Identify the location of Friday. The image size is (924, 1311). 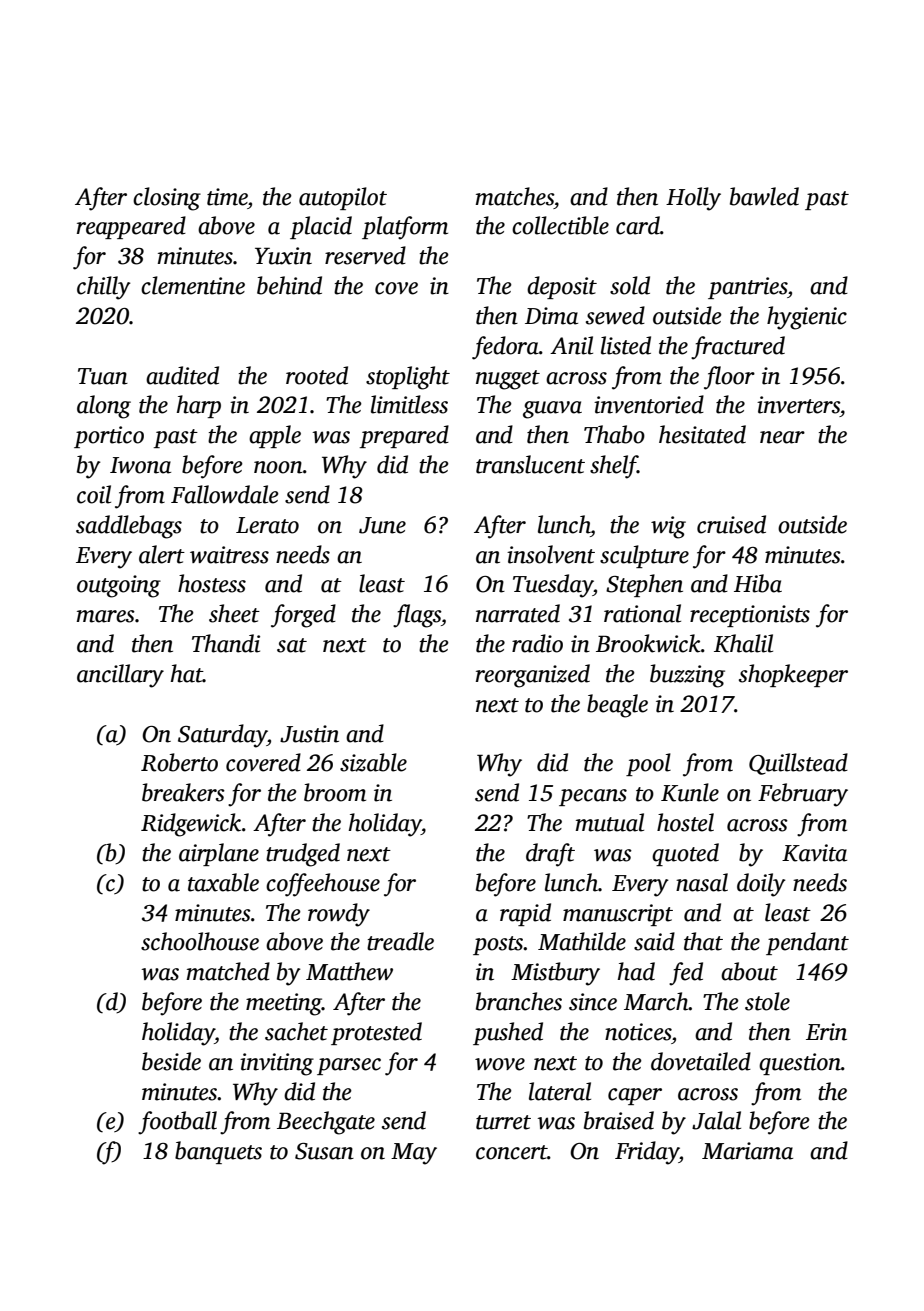
(647, 1153).
